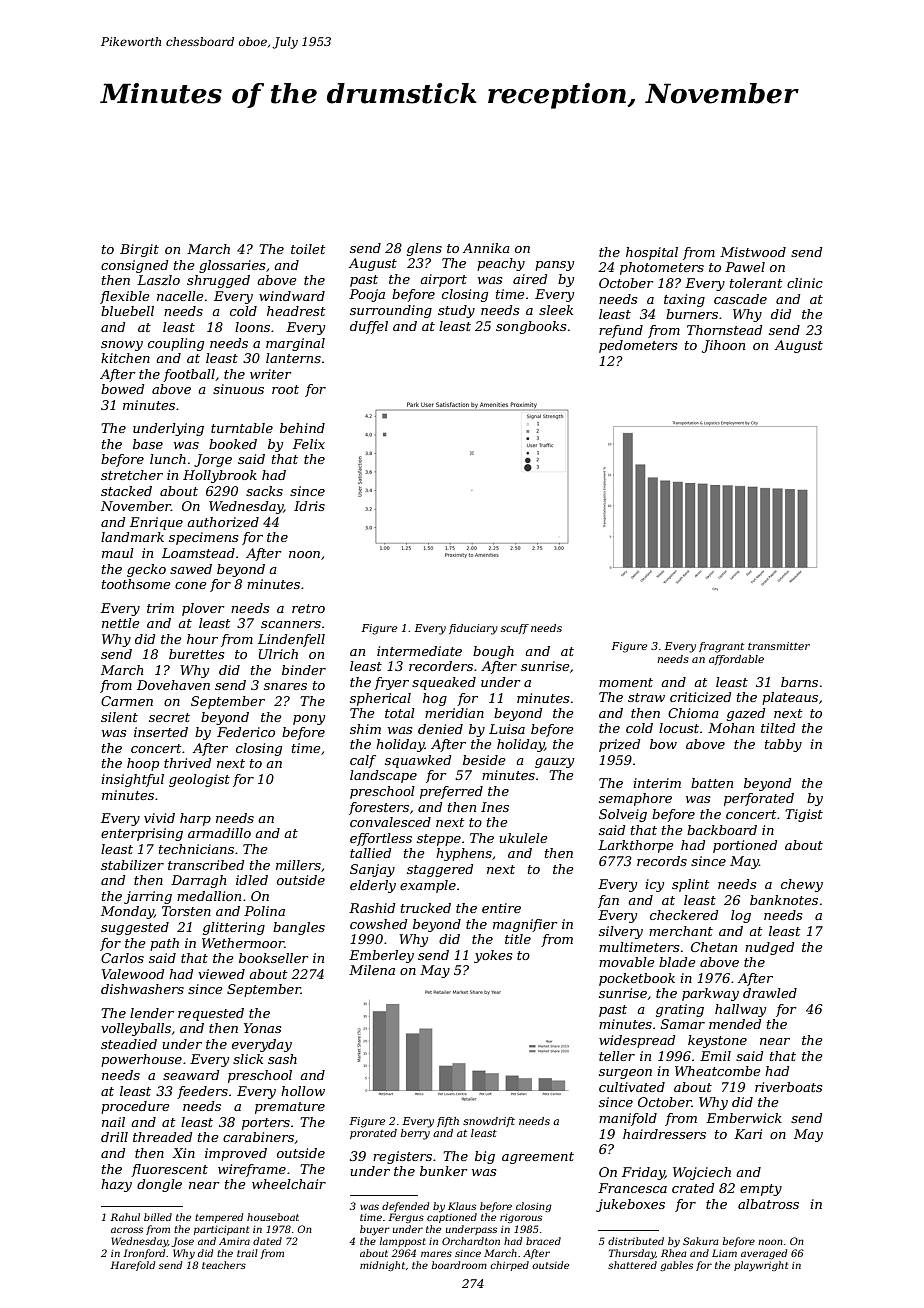 The width and height of the image is (924, 1308). Describe the element at coordinates (459, 1265) in the image. I see `boardroom` at that location.
